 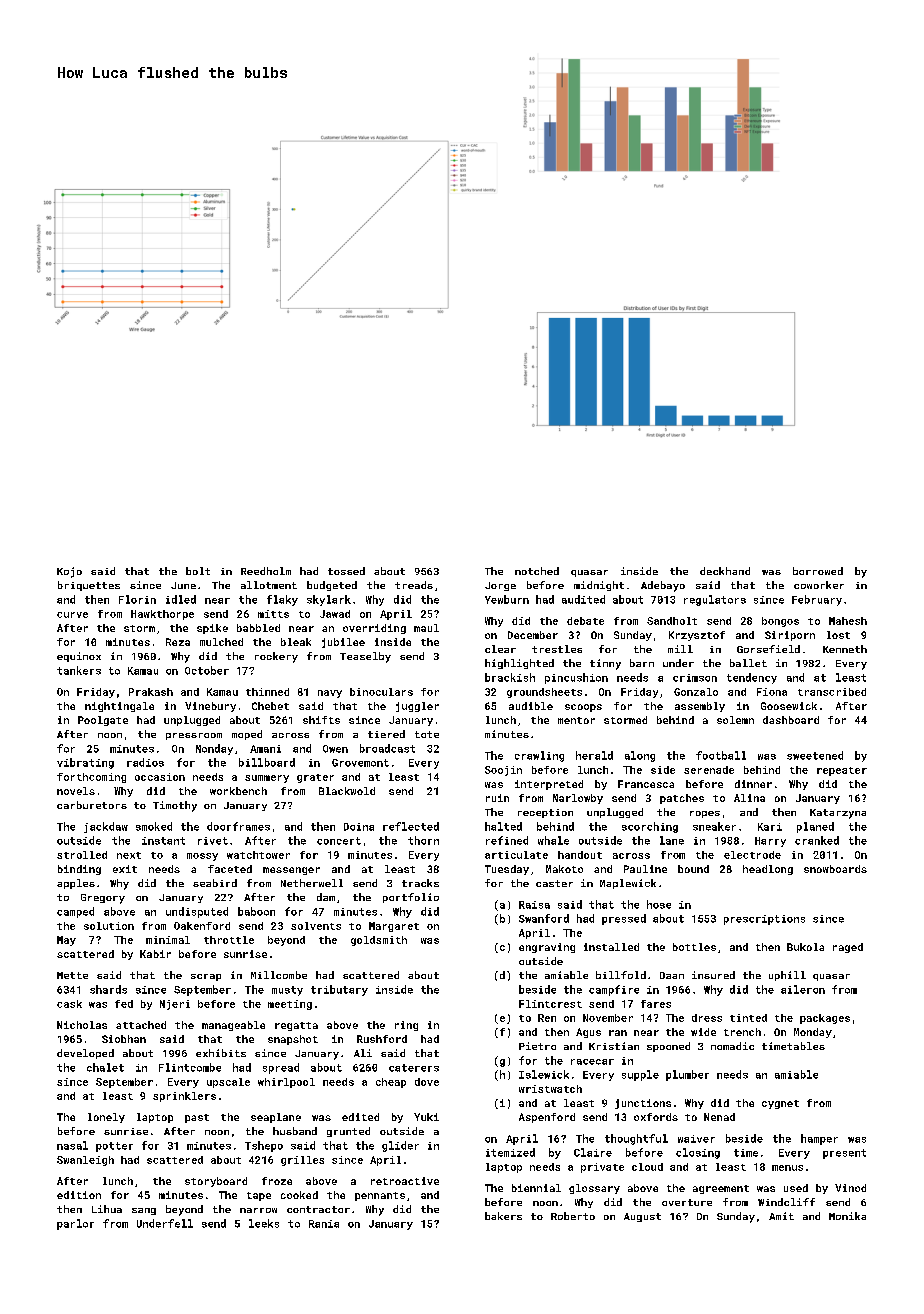 What do you see at coordinates (264, 1223) in the screenshot?
I see `leeks` at bounding box center [264, 1223].
